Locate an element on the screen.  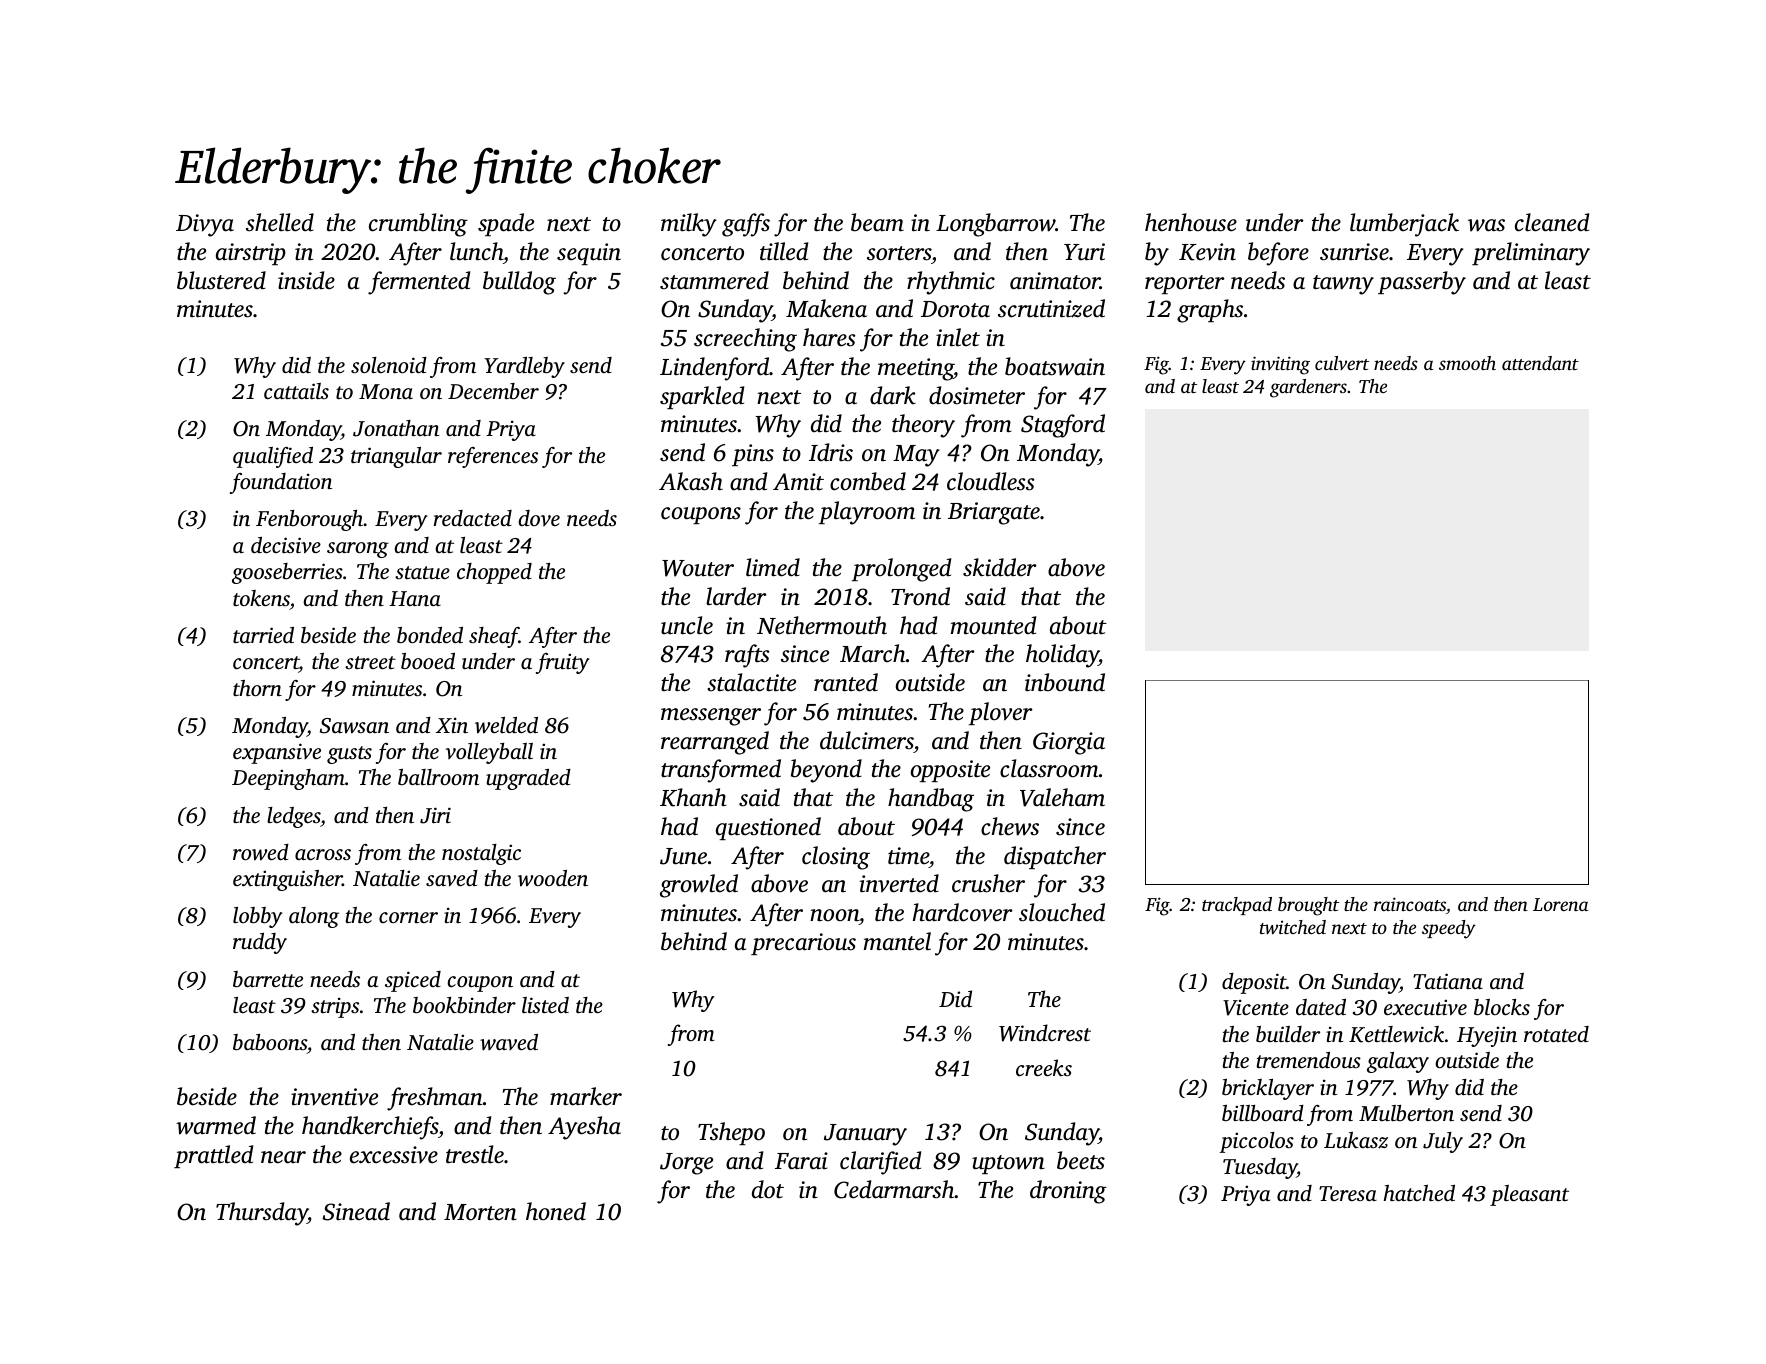
precarious is located at coordinates (803, 944).
